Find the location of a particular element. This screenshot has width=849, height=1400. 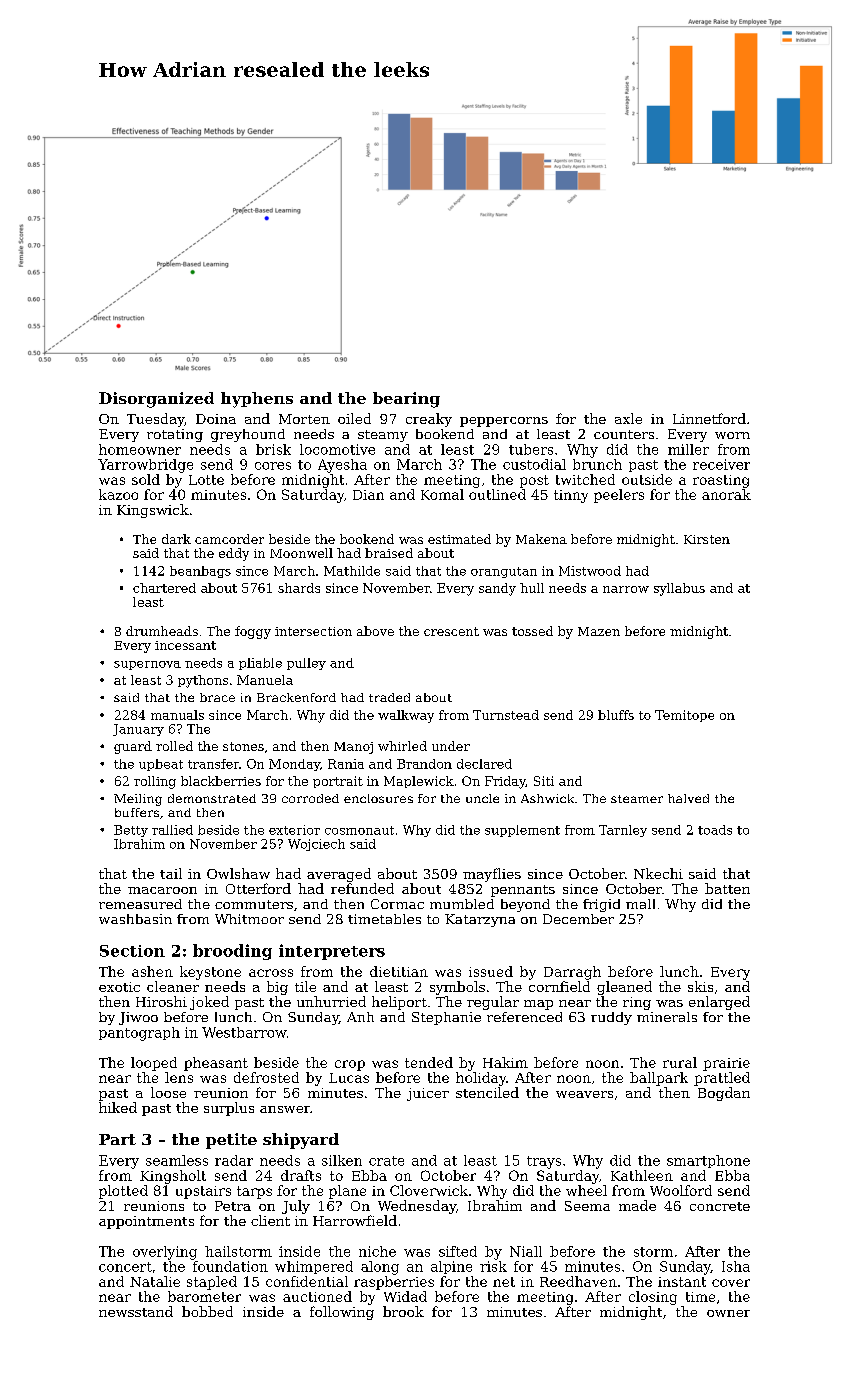

estimated is located at coordinates (459, 539).
